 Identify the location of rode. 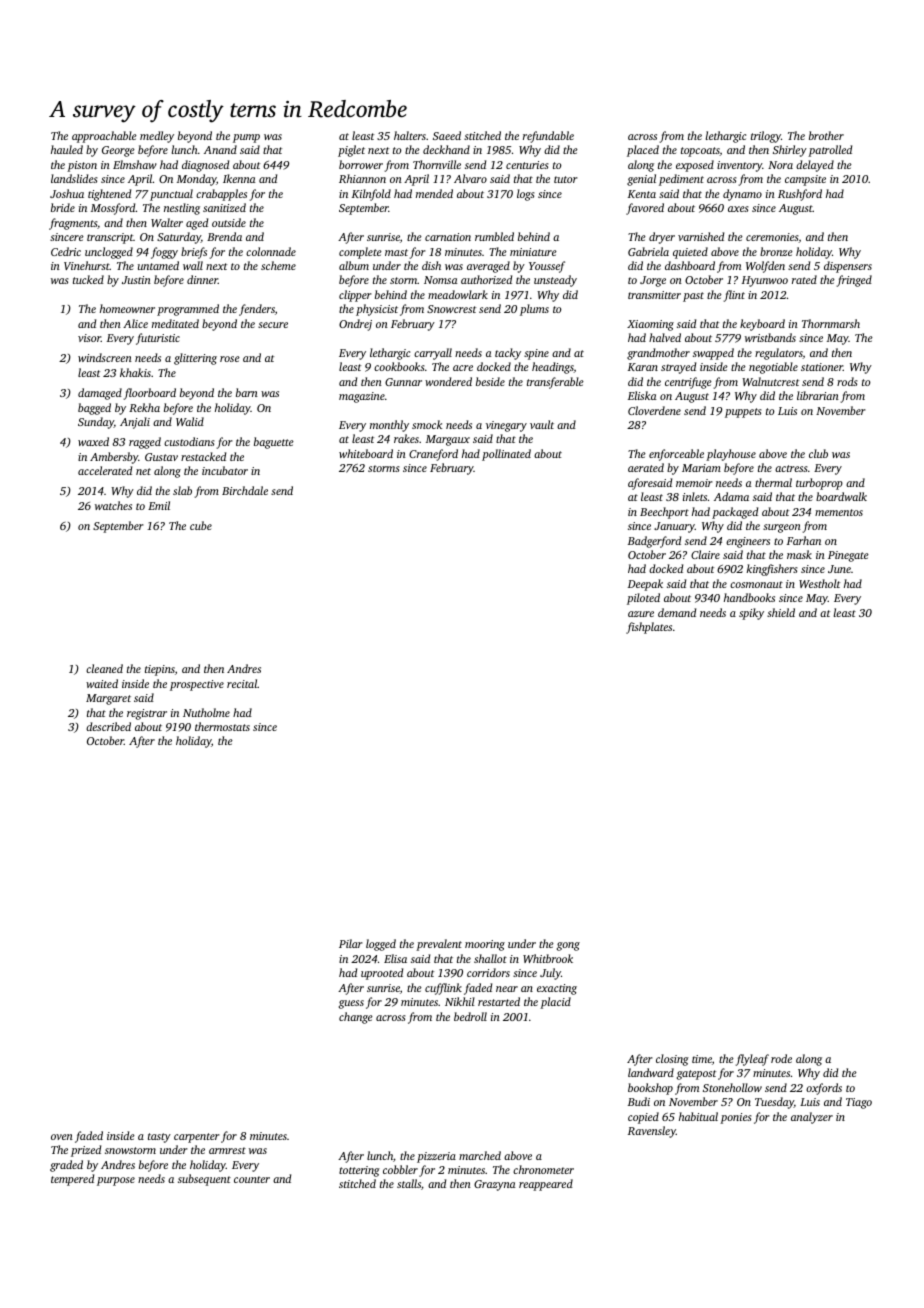
(781, 1058).
